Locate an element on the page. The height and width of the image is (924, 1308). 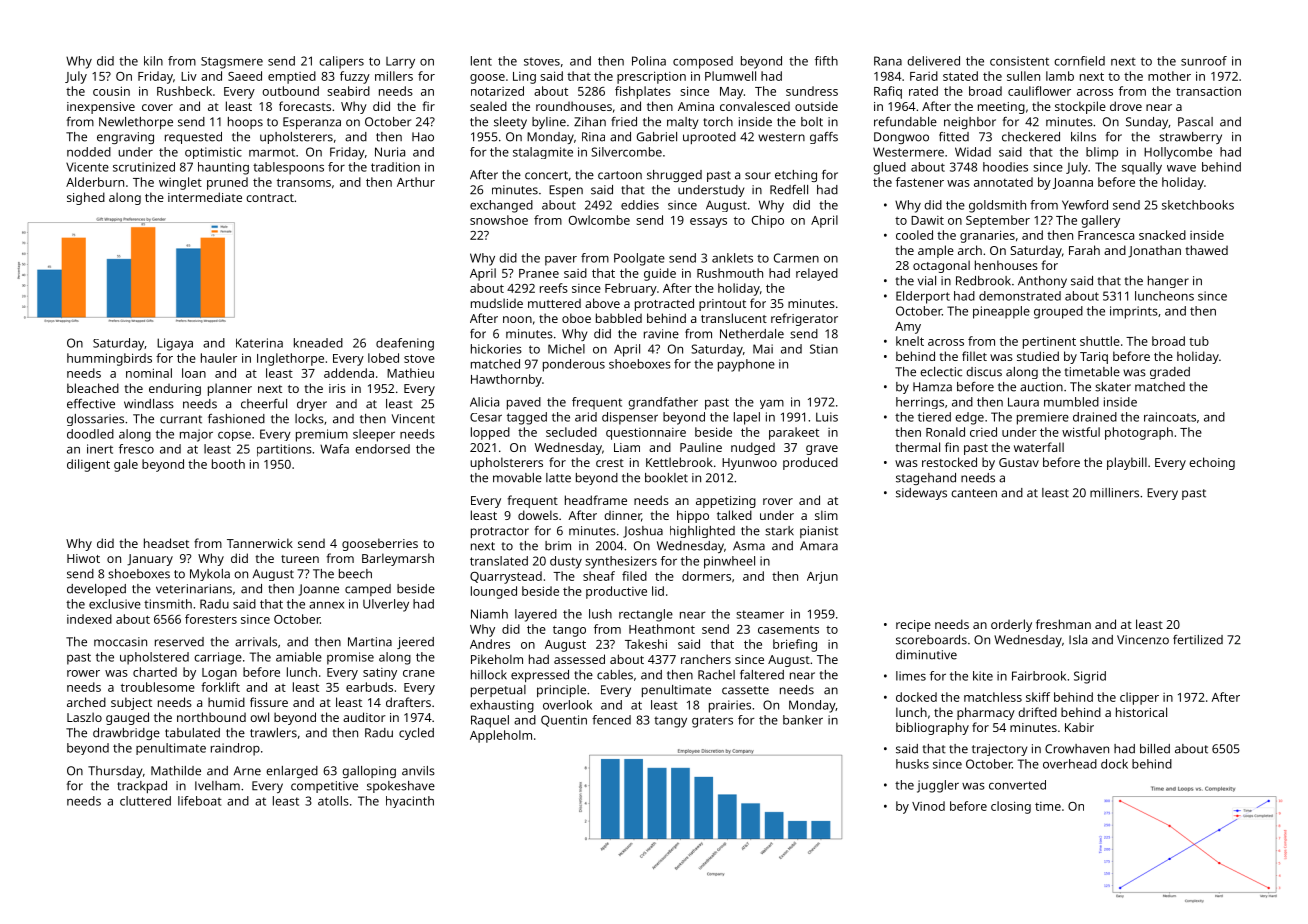
Poolgate is located at coordinates (639, 259).
